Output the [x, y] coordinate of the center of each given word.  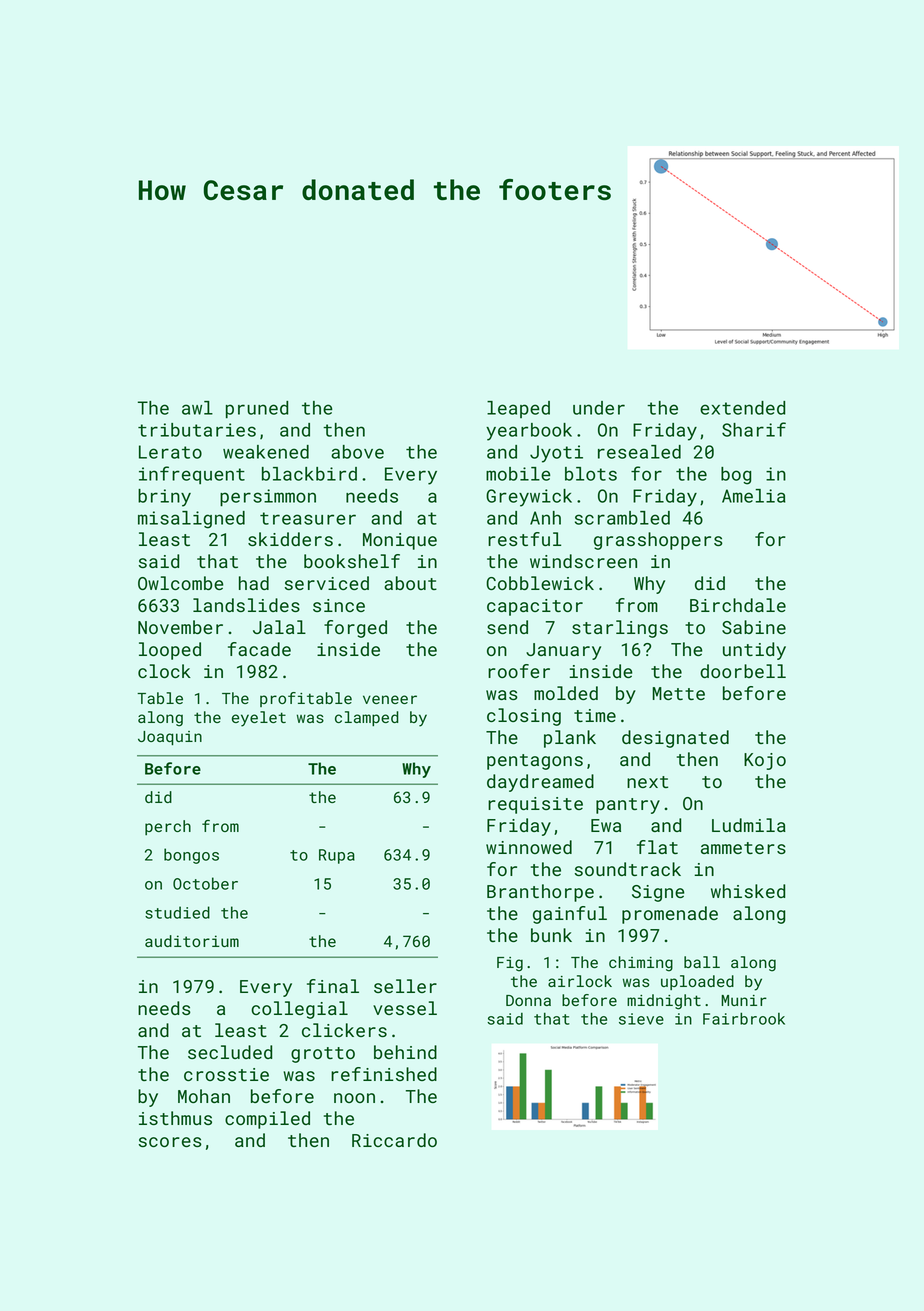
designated [675, 739]
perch [168, 827]
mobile [518, 474]
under [599, 408]
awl [197, 408]
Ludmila [749, 825]
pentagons [535, 762]
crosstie [226, 1074]
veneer [390, 699]
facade [259, 649]
